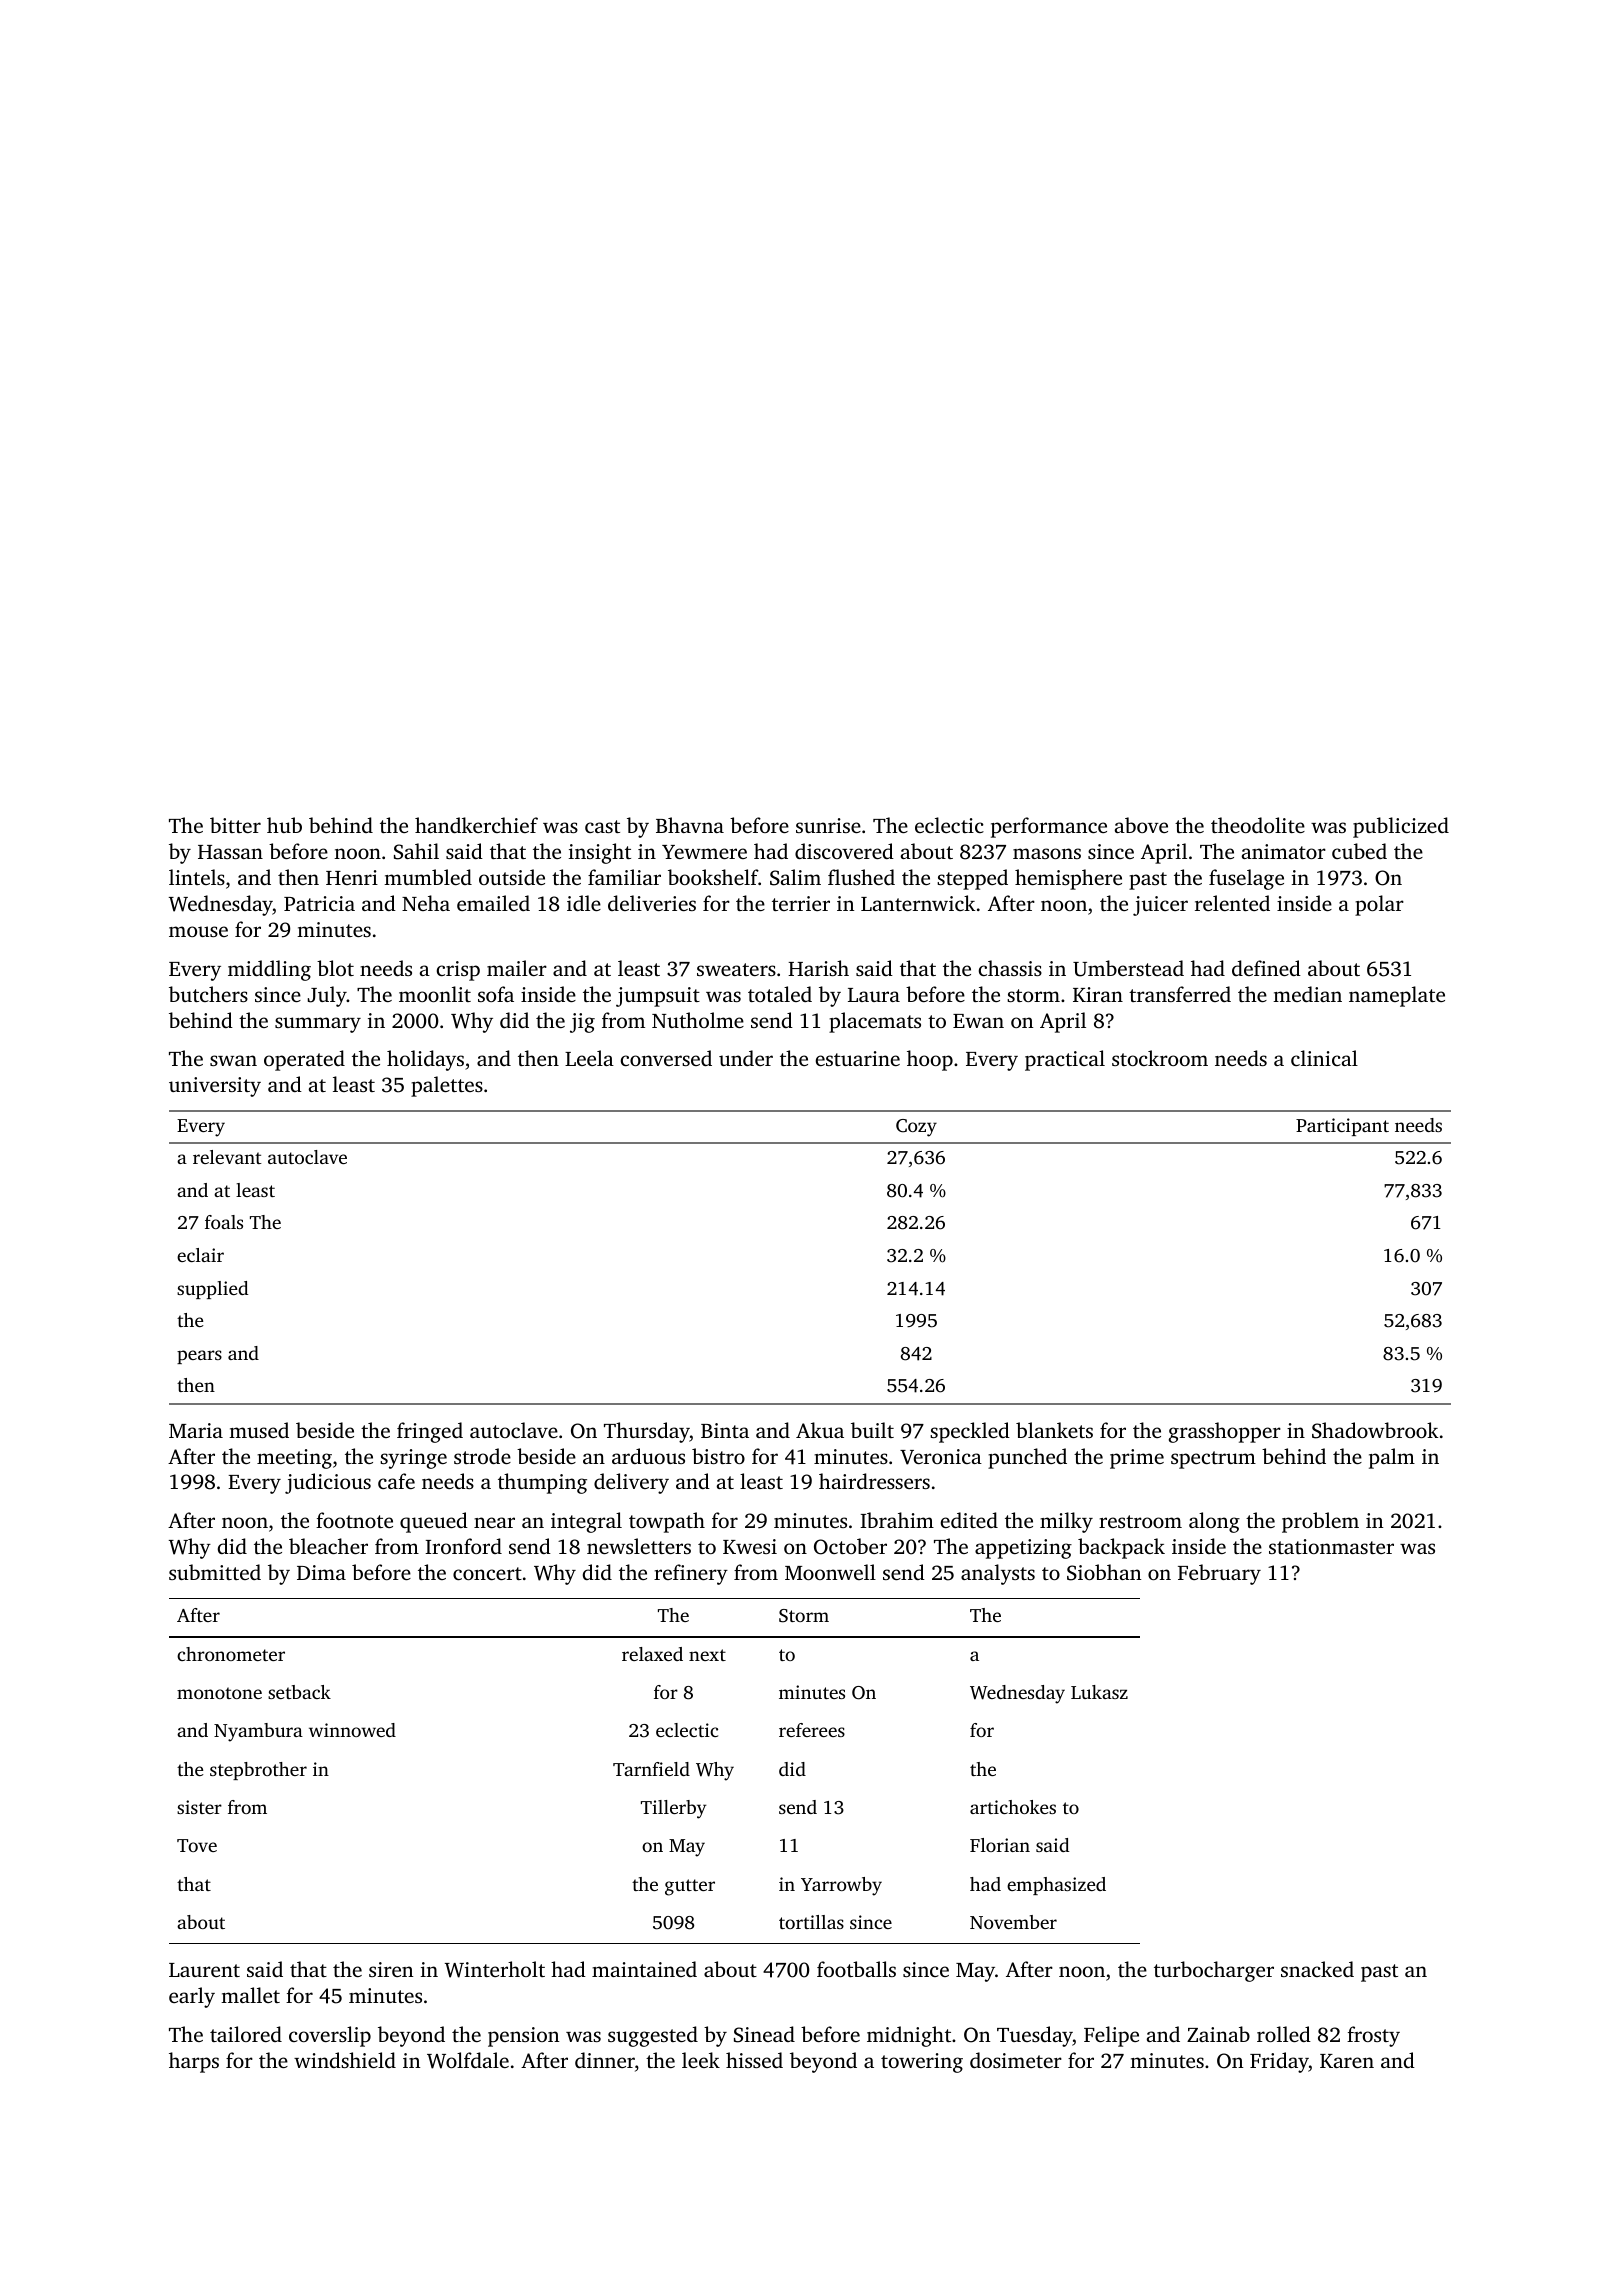 This screenshot has height=2292, width=1620. Describe the element at coordinates (1342, 1127) in the screenshot. I see `Participant` at that location.
